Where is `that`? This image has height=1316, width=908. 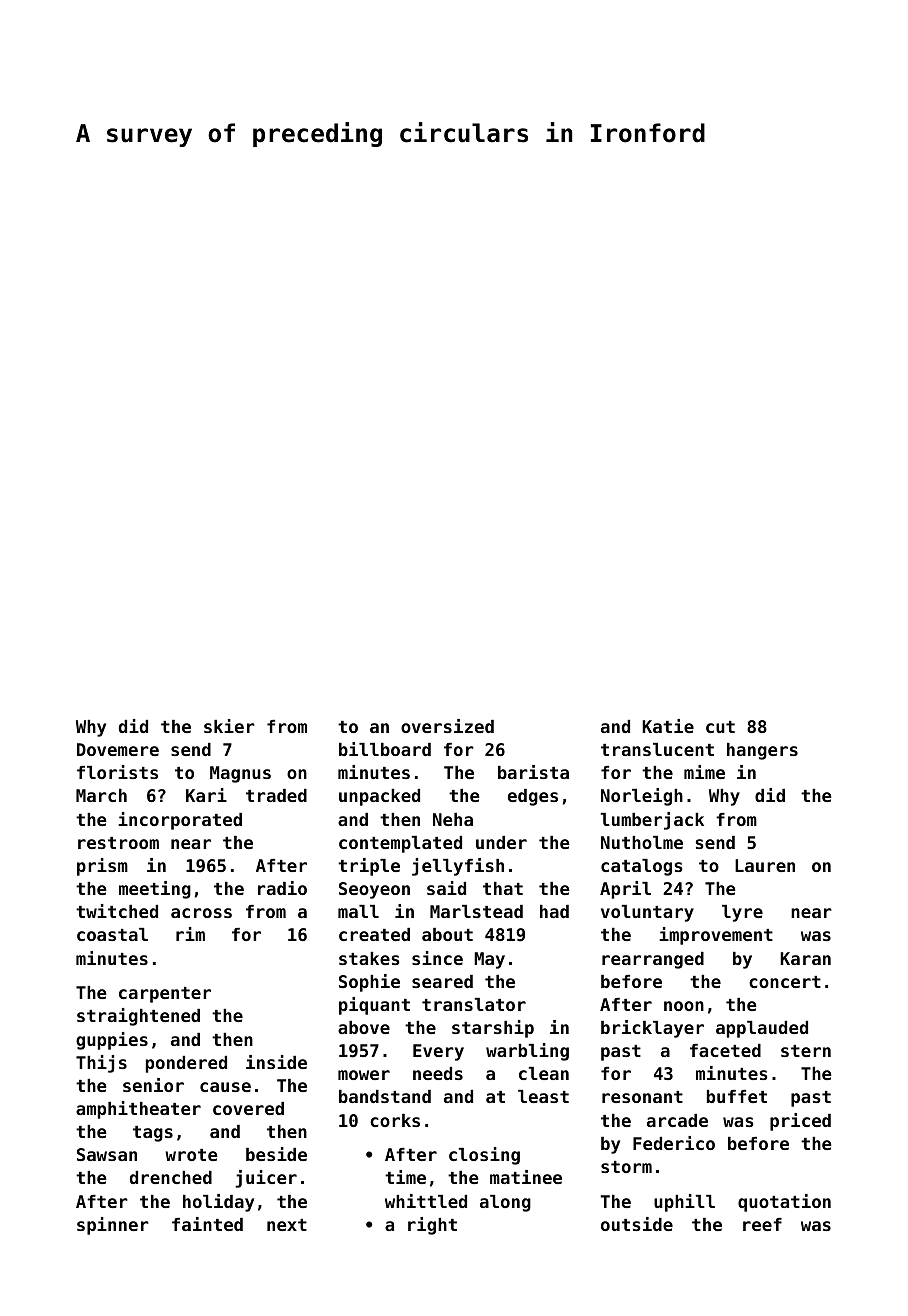 that is located at coordinates (503, 888).
